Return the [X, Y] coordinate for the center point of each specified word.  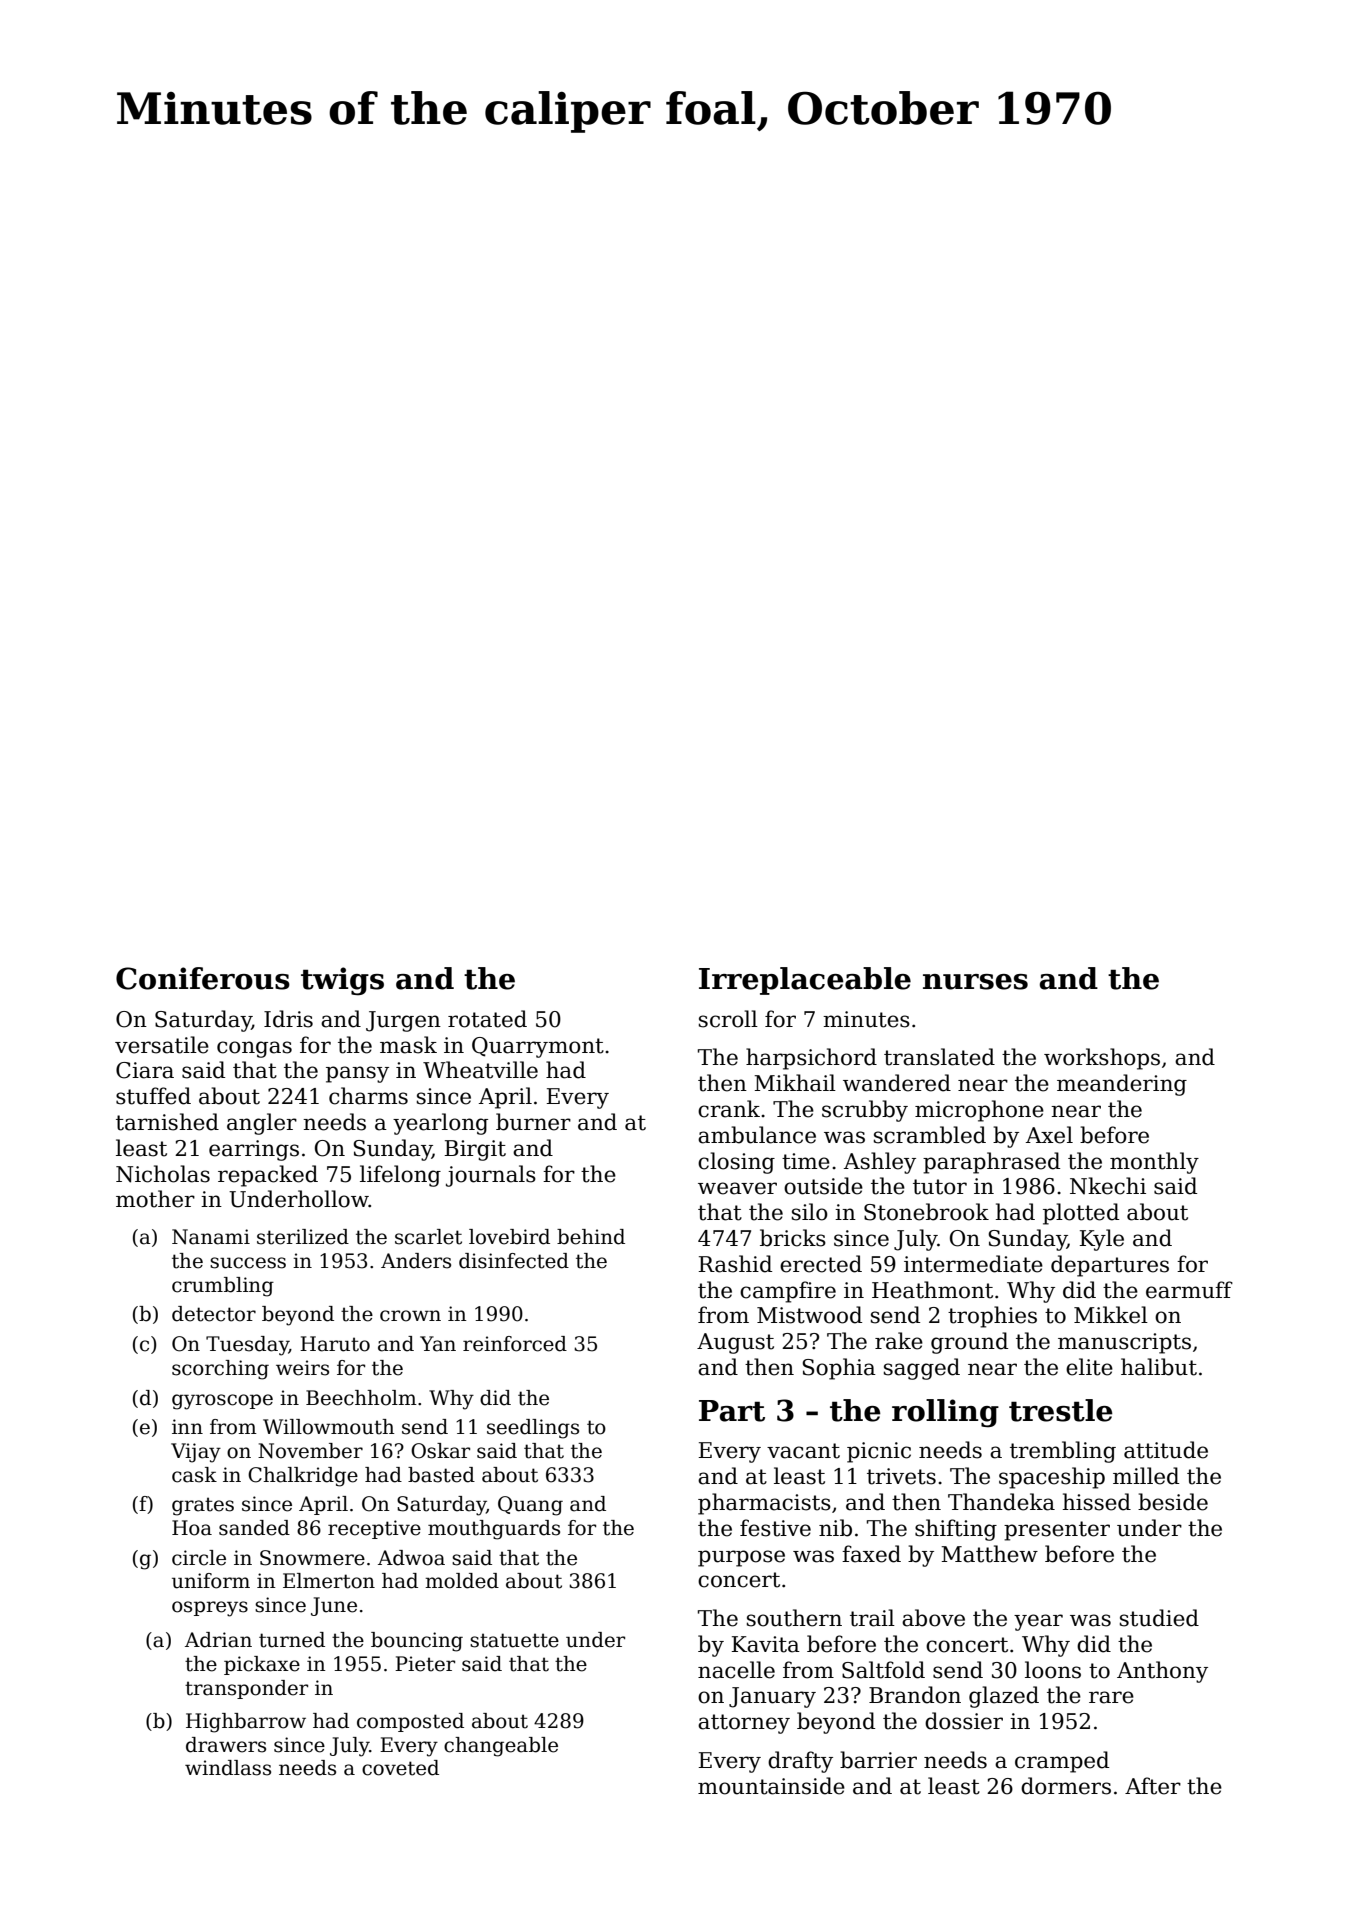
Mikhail [795, 1083]
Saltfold [883, 1670]
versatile [162, 1045]
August [735, 1343]
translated [939, 1057]
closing [736, 1163]
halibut [1159, 1367]
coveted [400, 1768]
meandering [1122, 1085]
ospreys [210, 1609]
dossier [964, 1721]
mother [155, 1199]
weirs [302, 1368]
